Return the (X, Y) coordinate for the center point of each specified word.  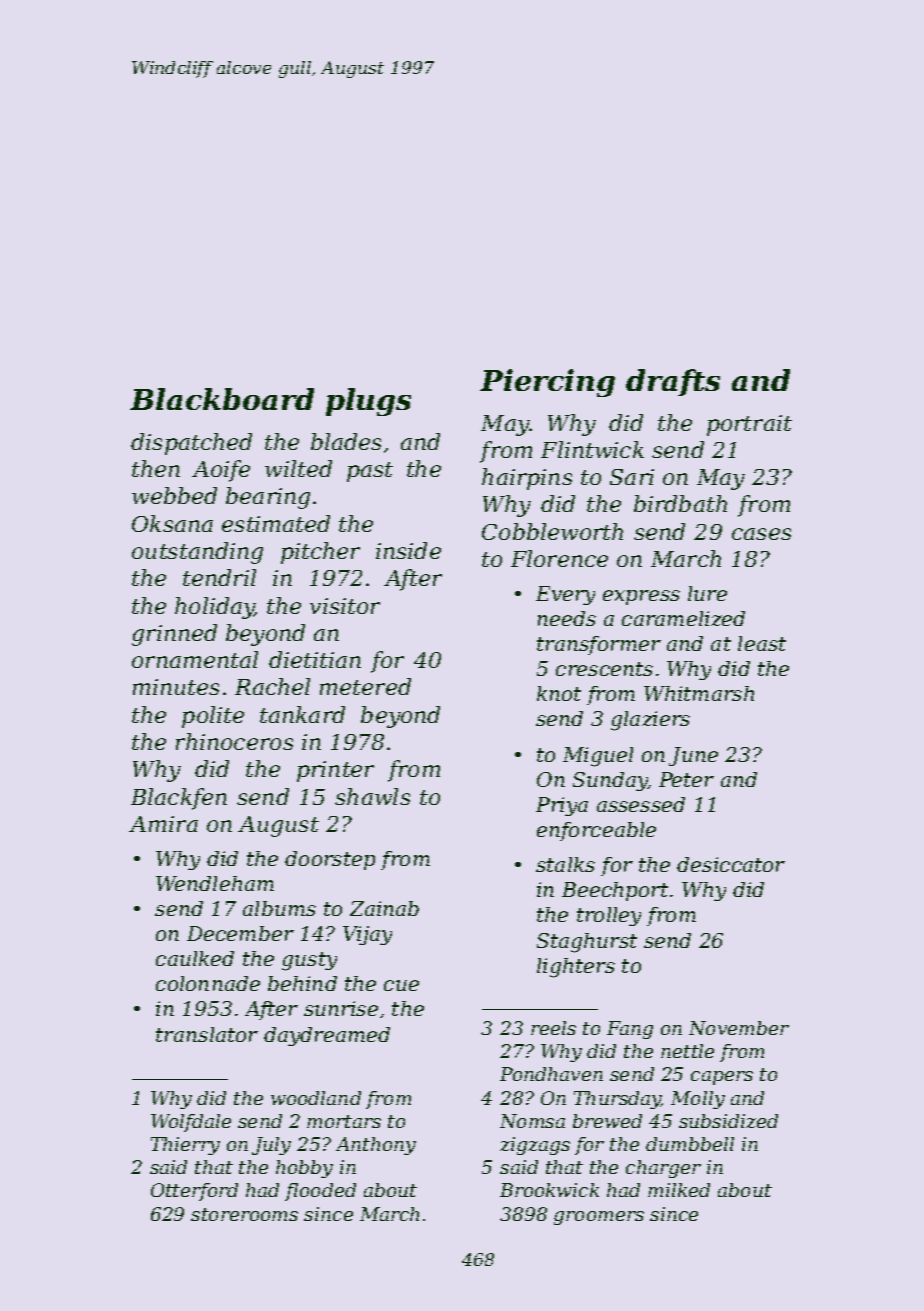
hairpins (527, 479)
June (693, 756)
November (739, 1028)
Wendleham (215, 883)
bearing (268, 498)
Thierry (185, 1146)
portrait (749, 425)
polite (213, 717)
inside (408, 550)
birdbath (680, 503)
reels (553, 1028)
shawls (372, 796)
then (156, 468)
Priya (562, 806)
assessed (641, 804)
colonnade (208, 983)
